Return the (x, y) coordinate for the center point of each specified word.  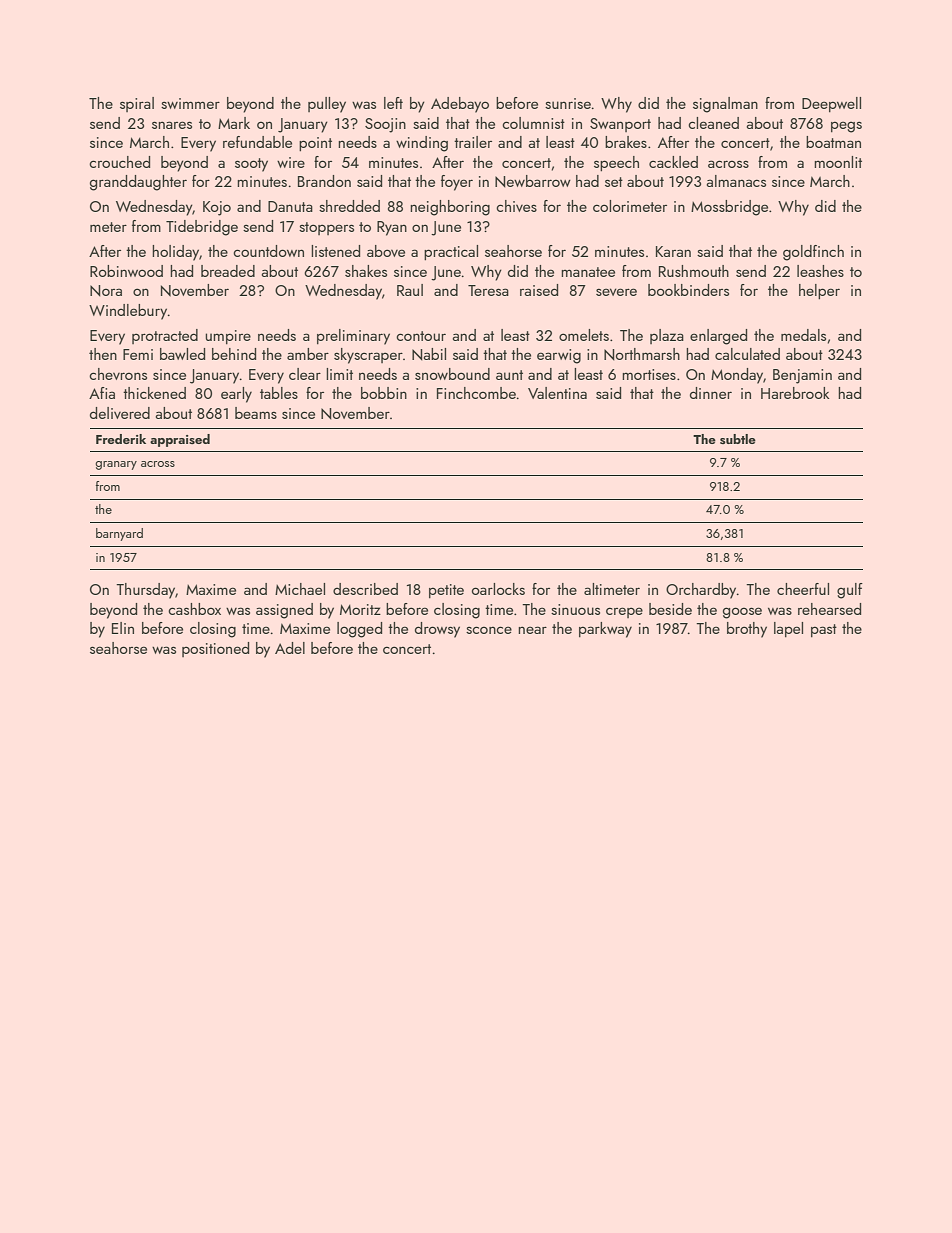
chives (516, 206)
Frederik (121, 439)
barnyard (119, 534)
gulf (850, 591)
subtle (738, 439)
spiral (137, 104)
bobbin (384, 393)
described (365, 589)
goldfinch (813, 253)
